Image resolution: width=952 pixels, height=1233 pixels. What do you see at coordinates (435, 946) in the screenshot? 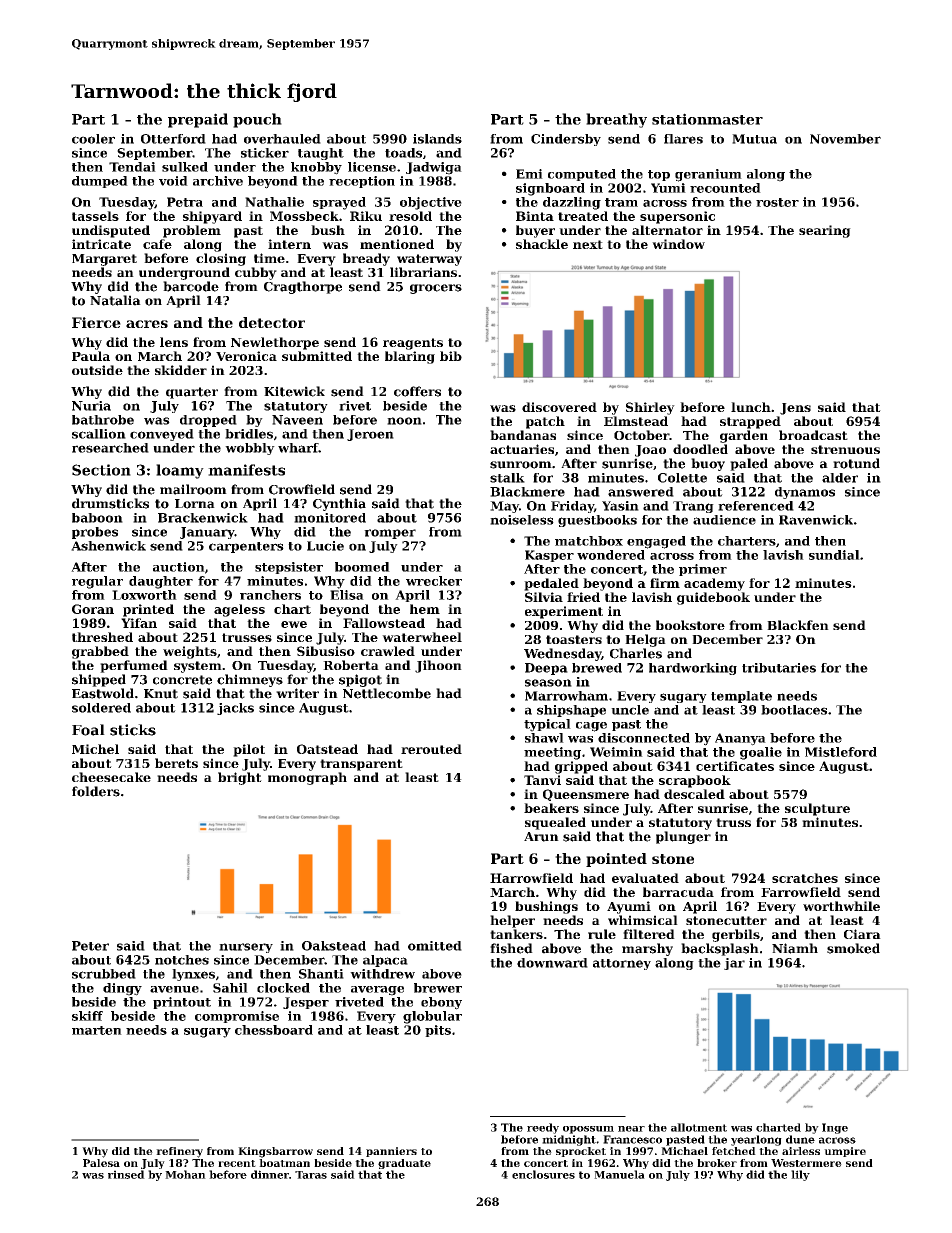
I see `omitted` at bounding box center [435, 946].
